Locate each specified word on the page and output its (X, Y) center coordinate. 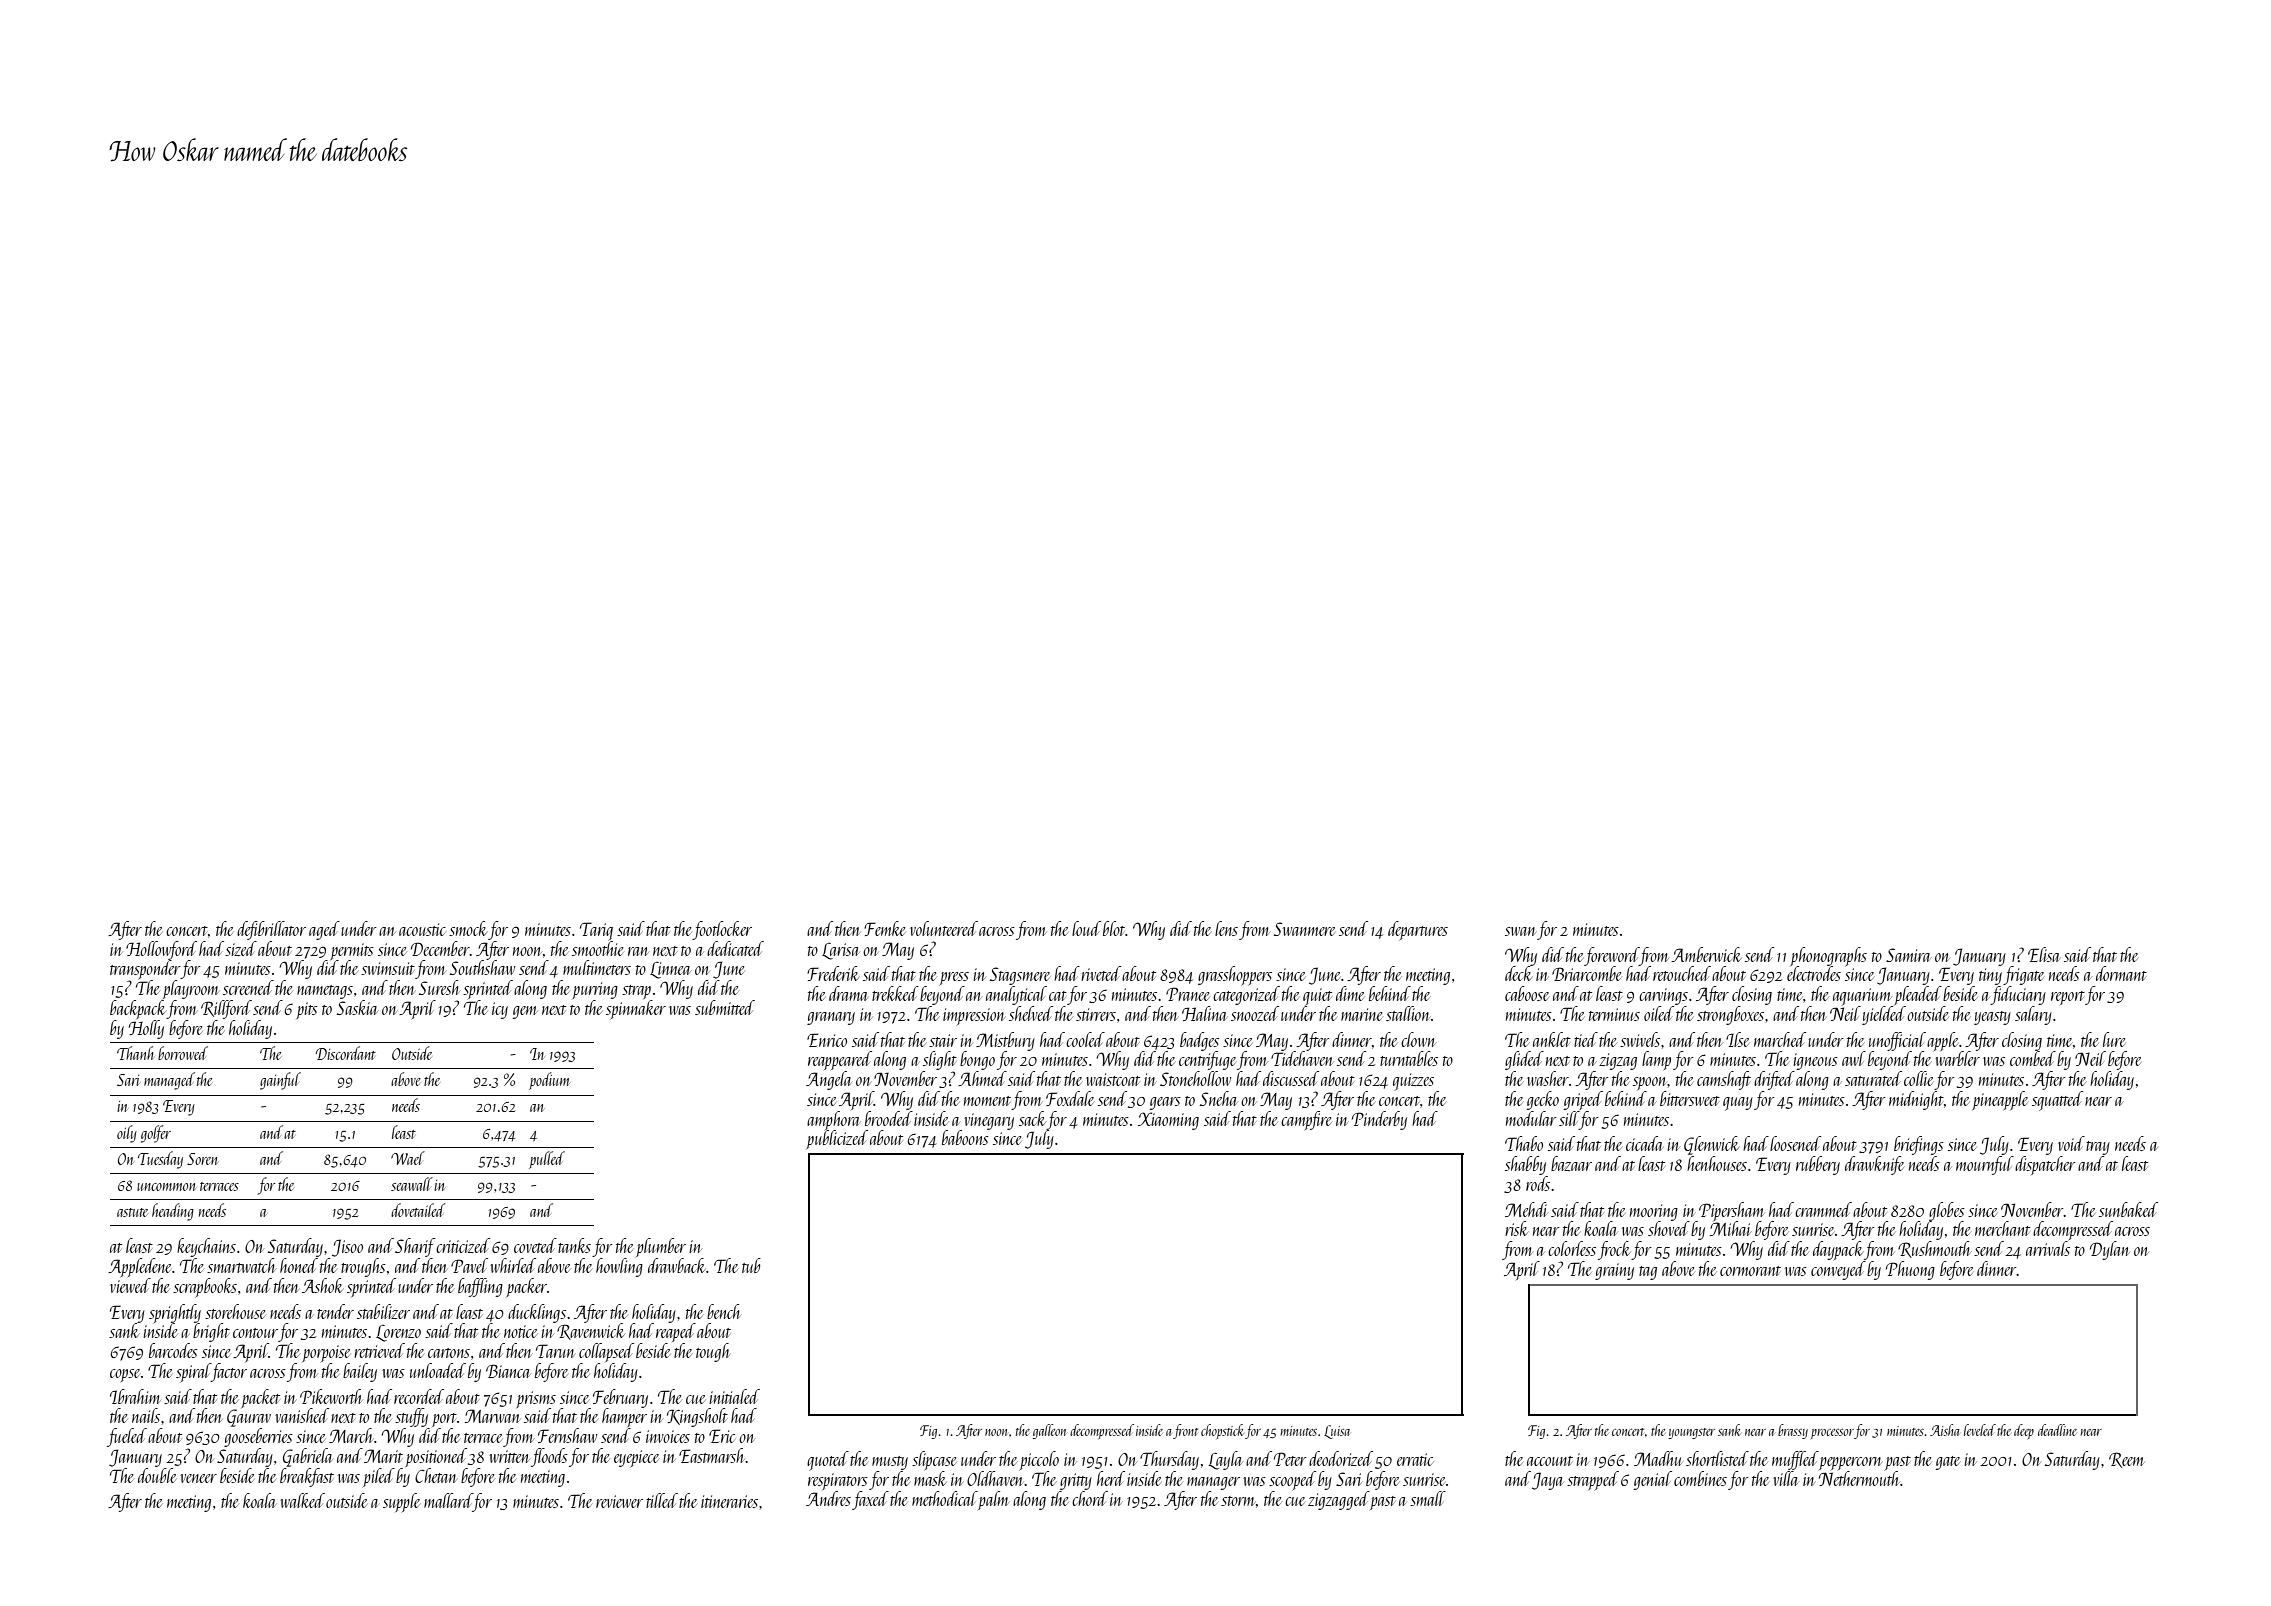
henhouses (1717, 1163)
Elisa (2044, 954)
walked (302, 1500)
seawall (412, 1184)
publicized (837, 1139)
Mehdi (1526, 1209)
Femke (885, 928)
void (2071, 1143)
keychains (206, 1247)
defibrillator (271, 930)
